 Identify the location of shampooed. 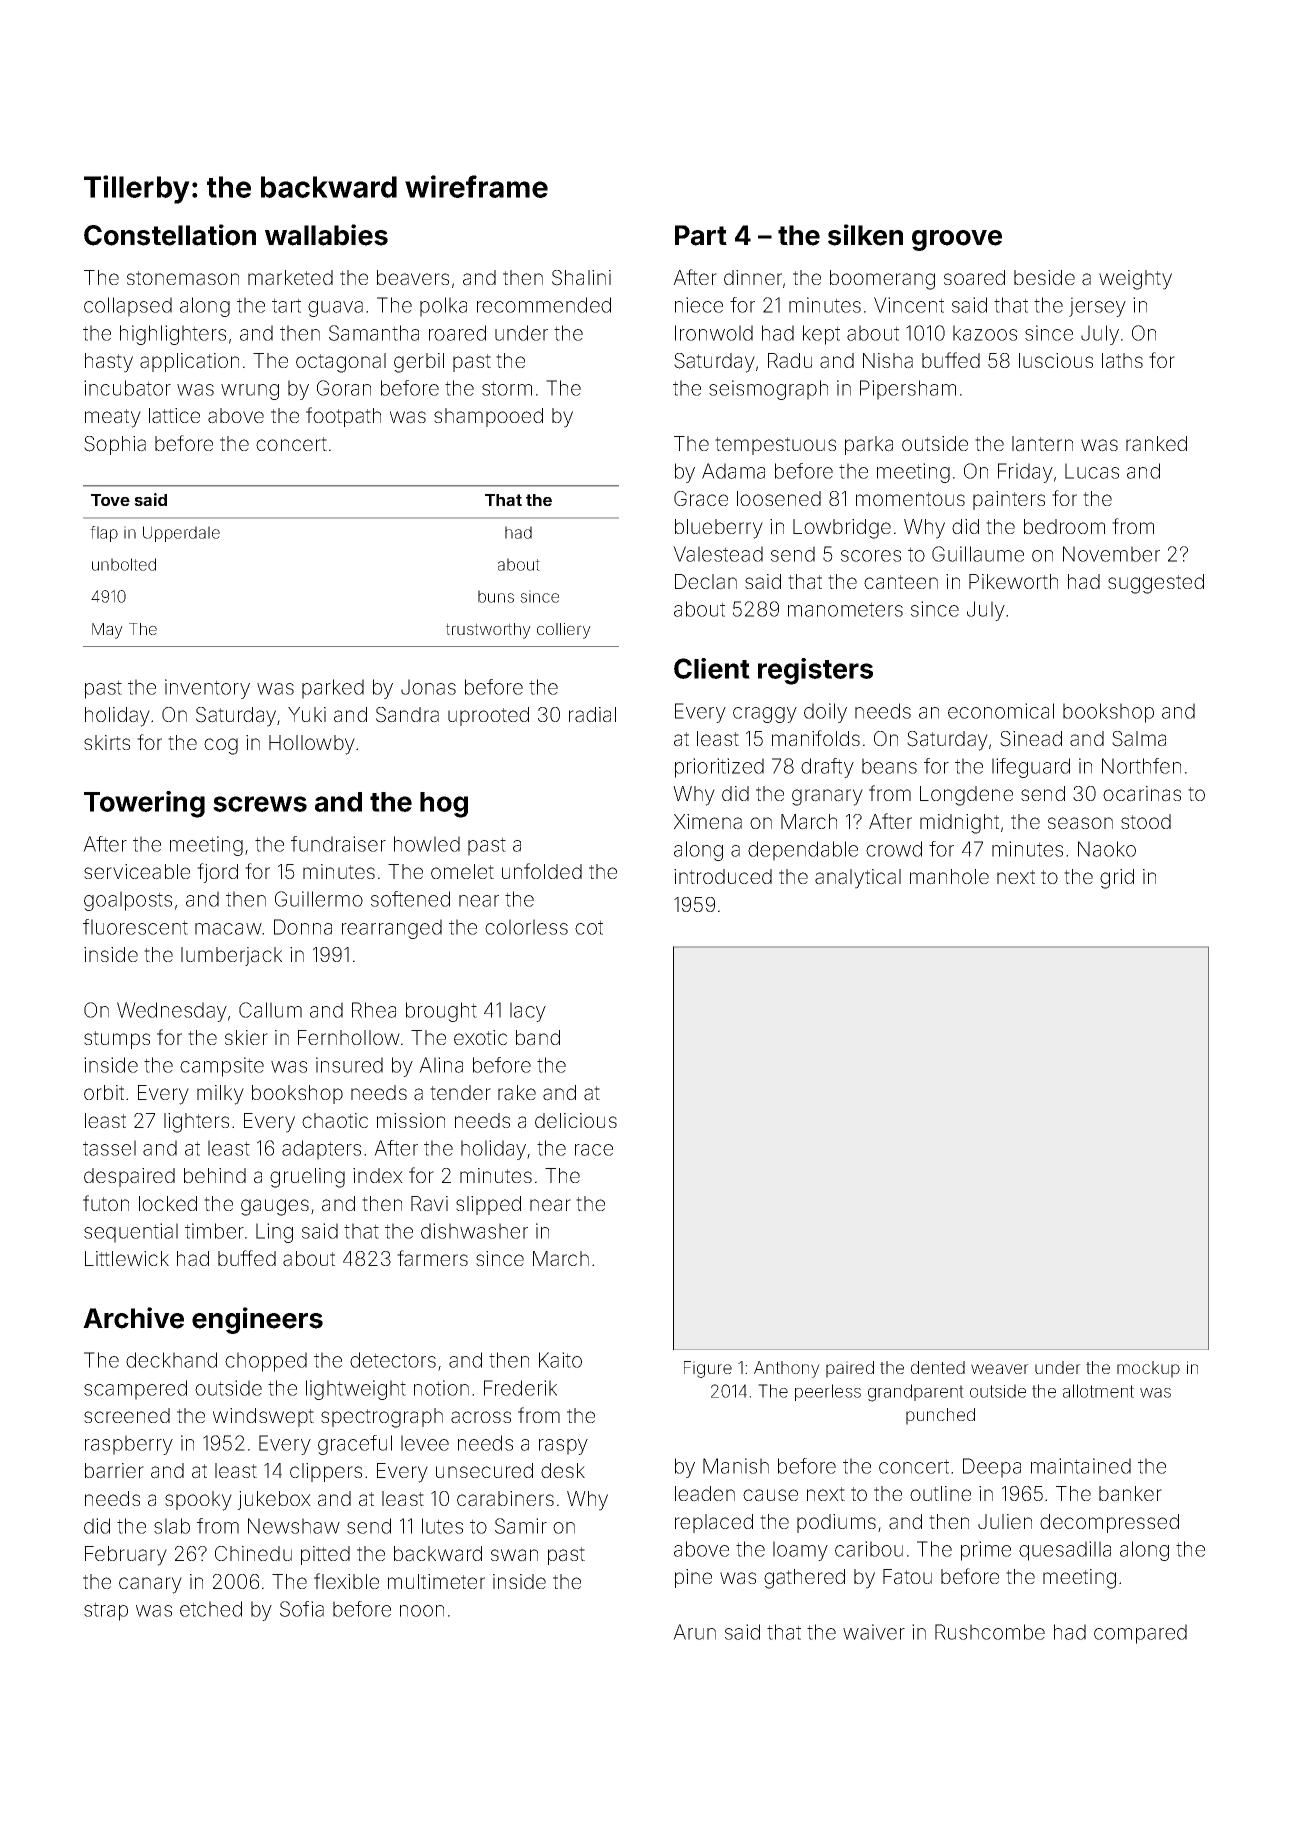
(488, 417).
